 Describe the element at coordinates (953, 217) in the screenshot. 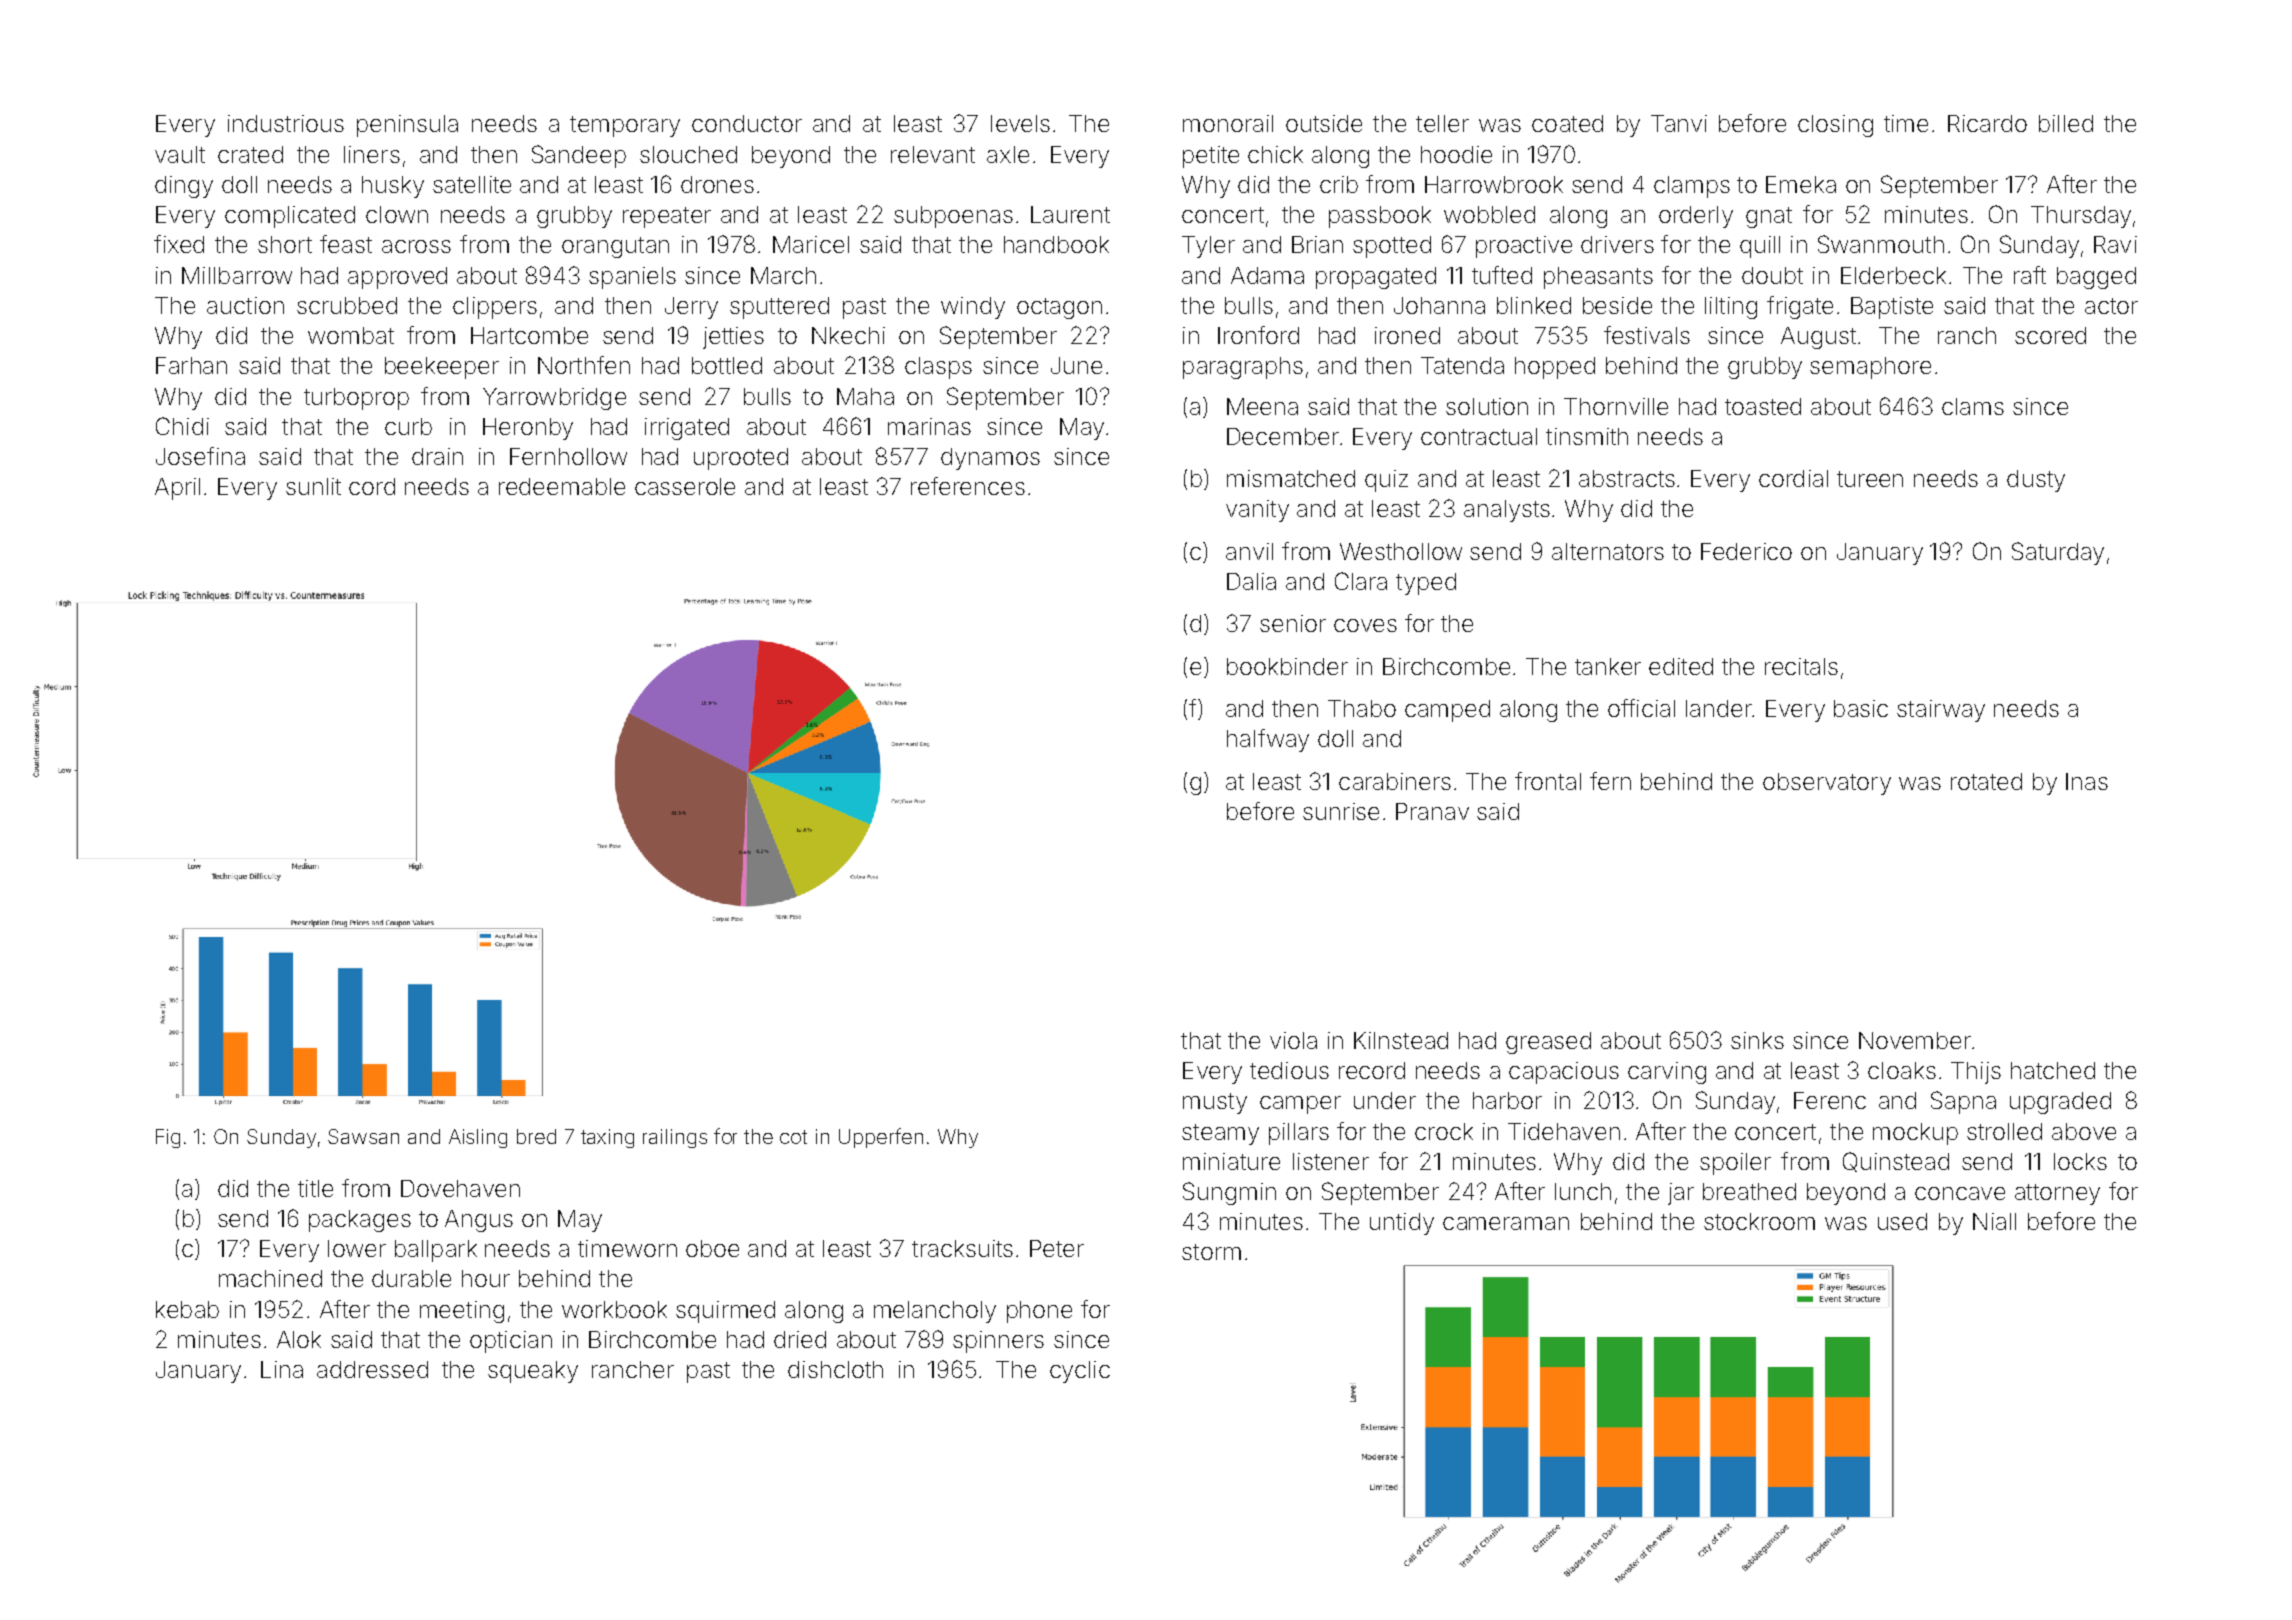

I see `subpoenas` at that location.
